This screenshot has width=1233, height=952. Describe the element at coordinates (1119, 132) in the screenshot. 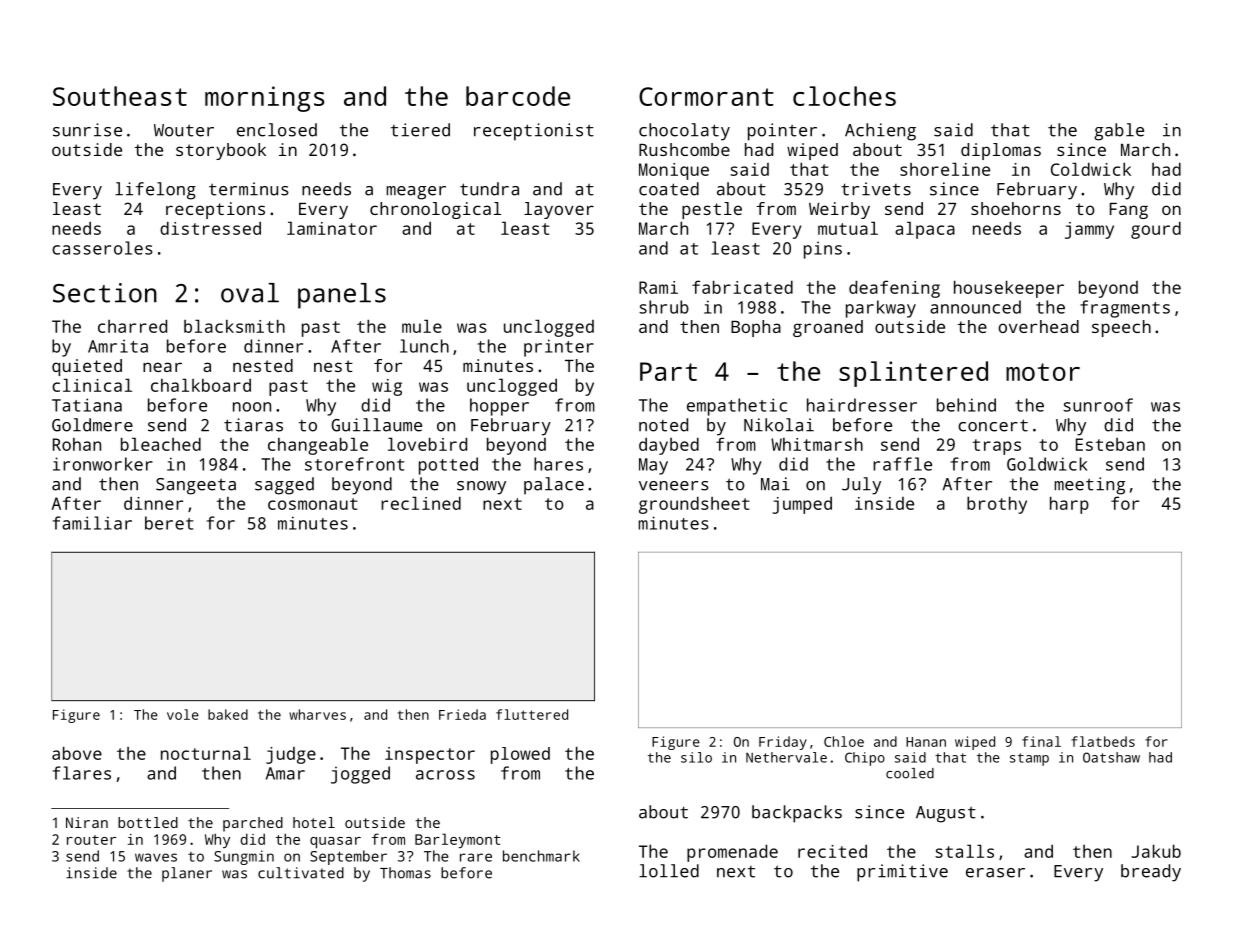

I see `gable` at that location.
